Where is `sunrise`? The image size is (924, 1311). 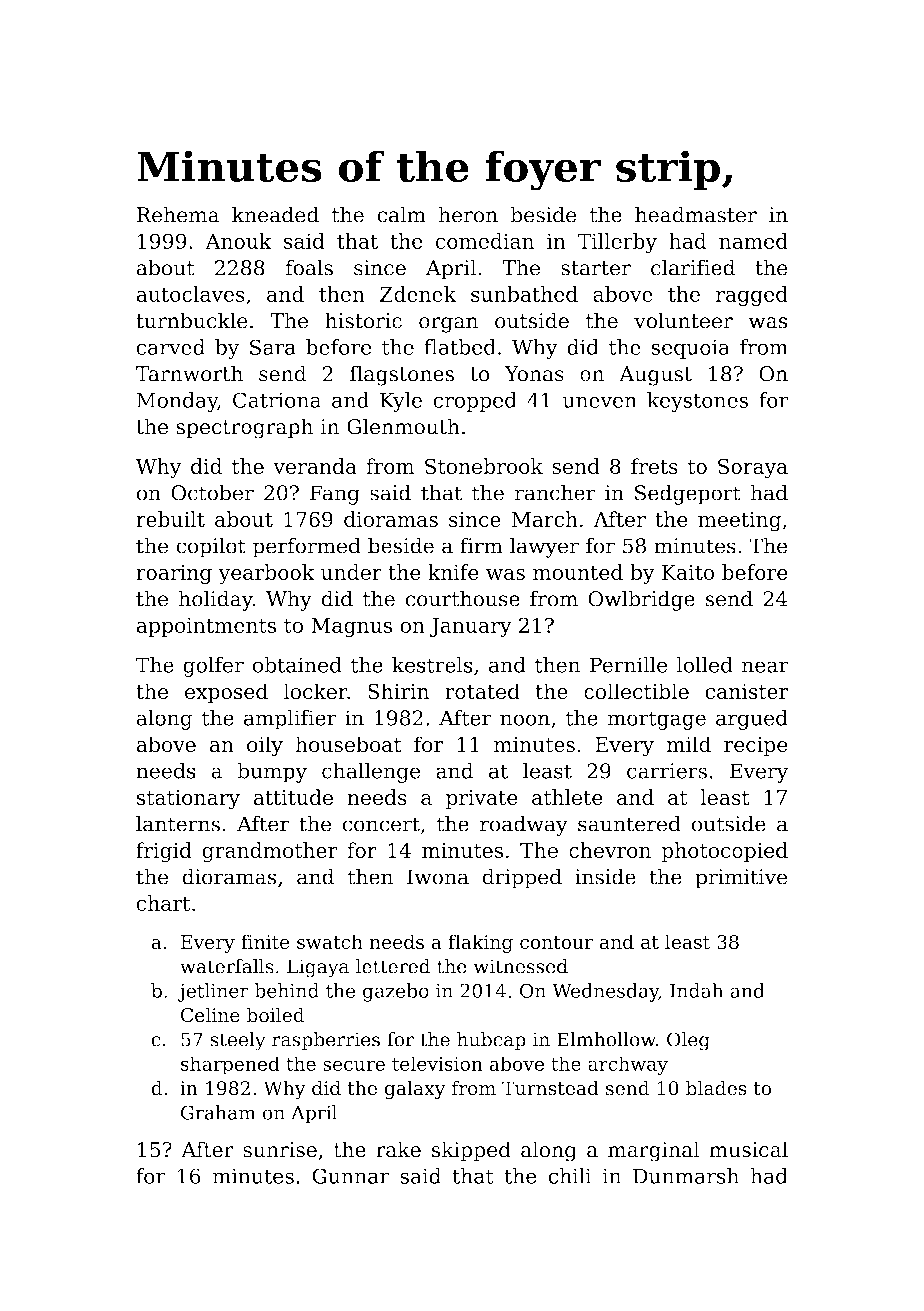
sunrise is located at coordinates (280, 1150).
